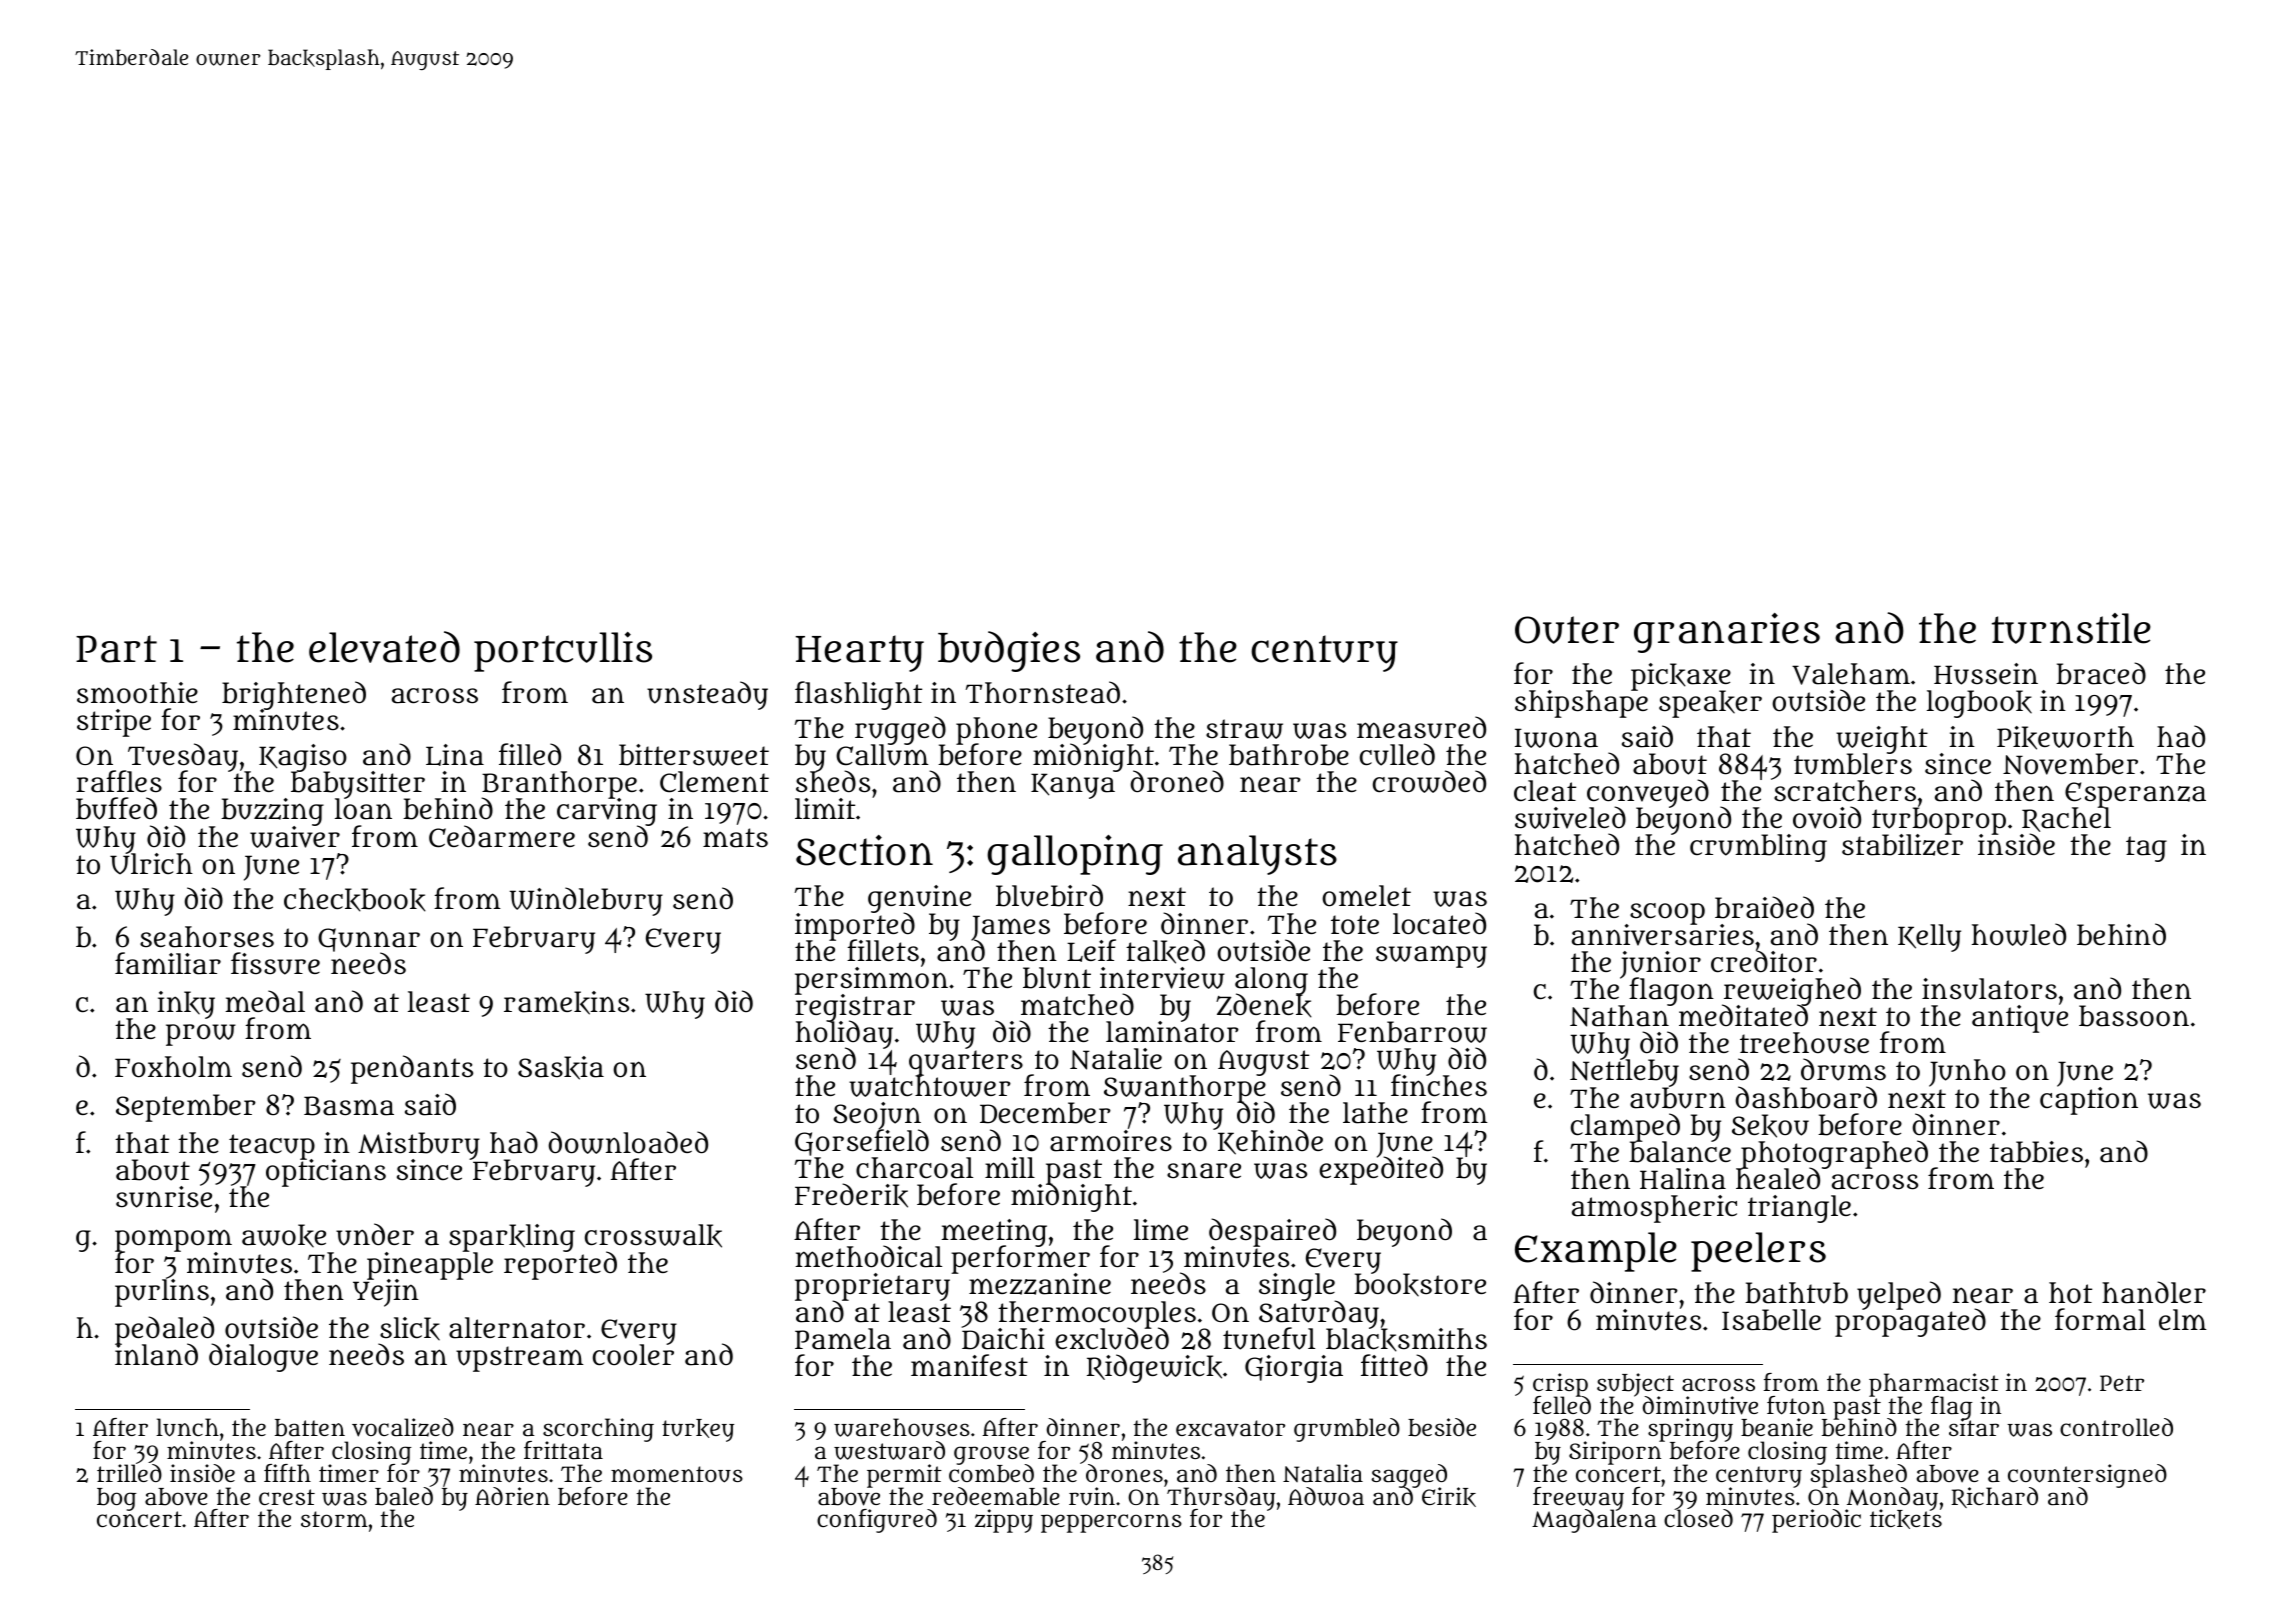 This screenshot has height=1614, width=2282. I want to click on configured, so click(877, 1521).
